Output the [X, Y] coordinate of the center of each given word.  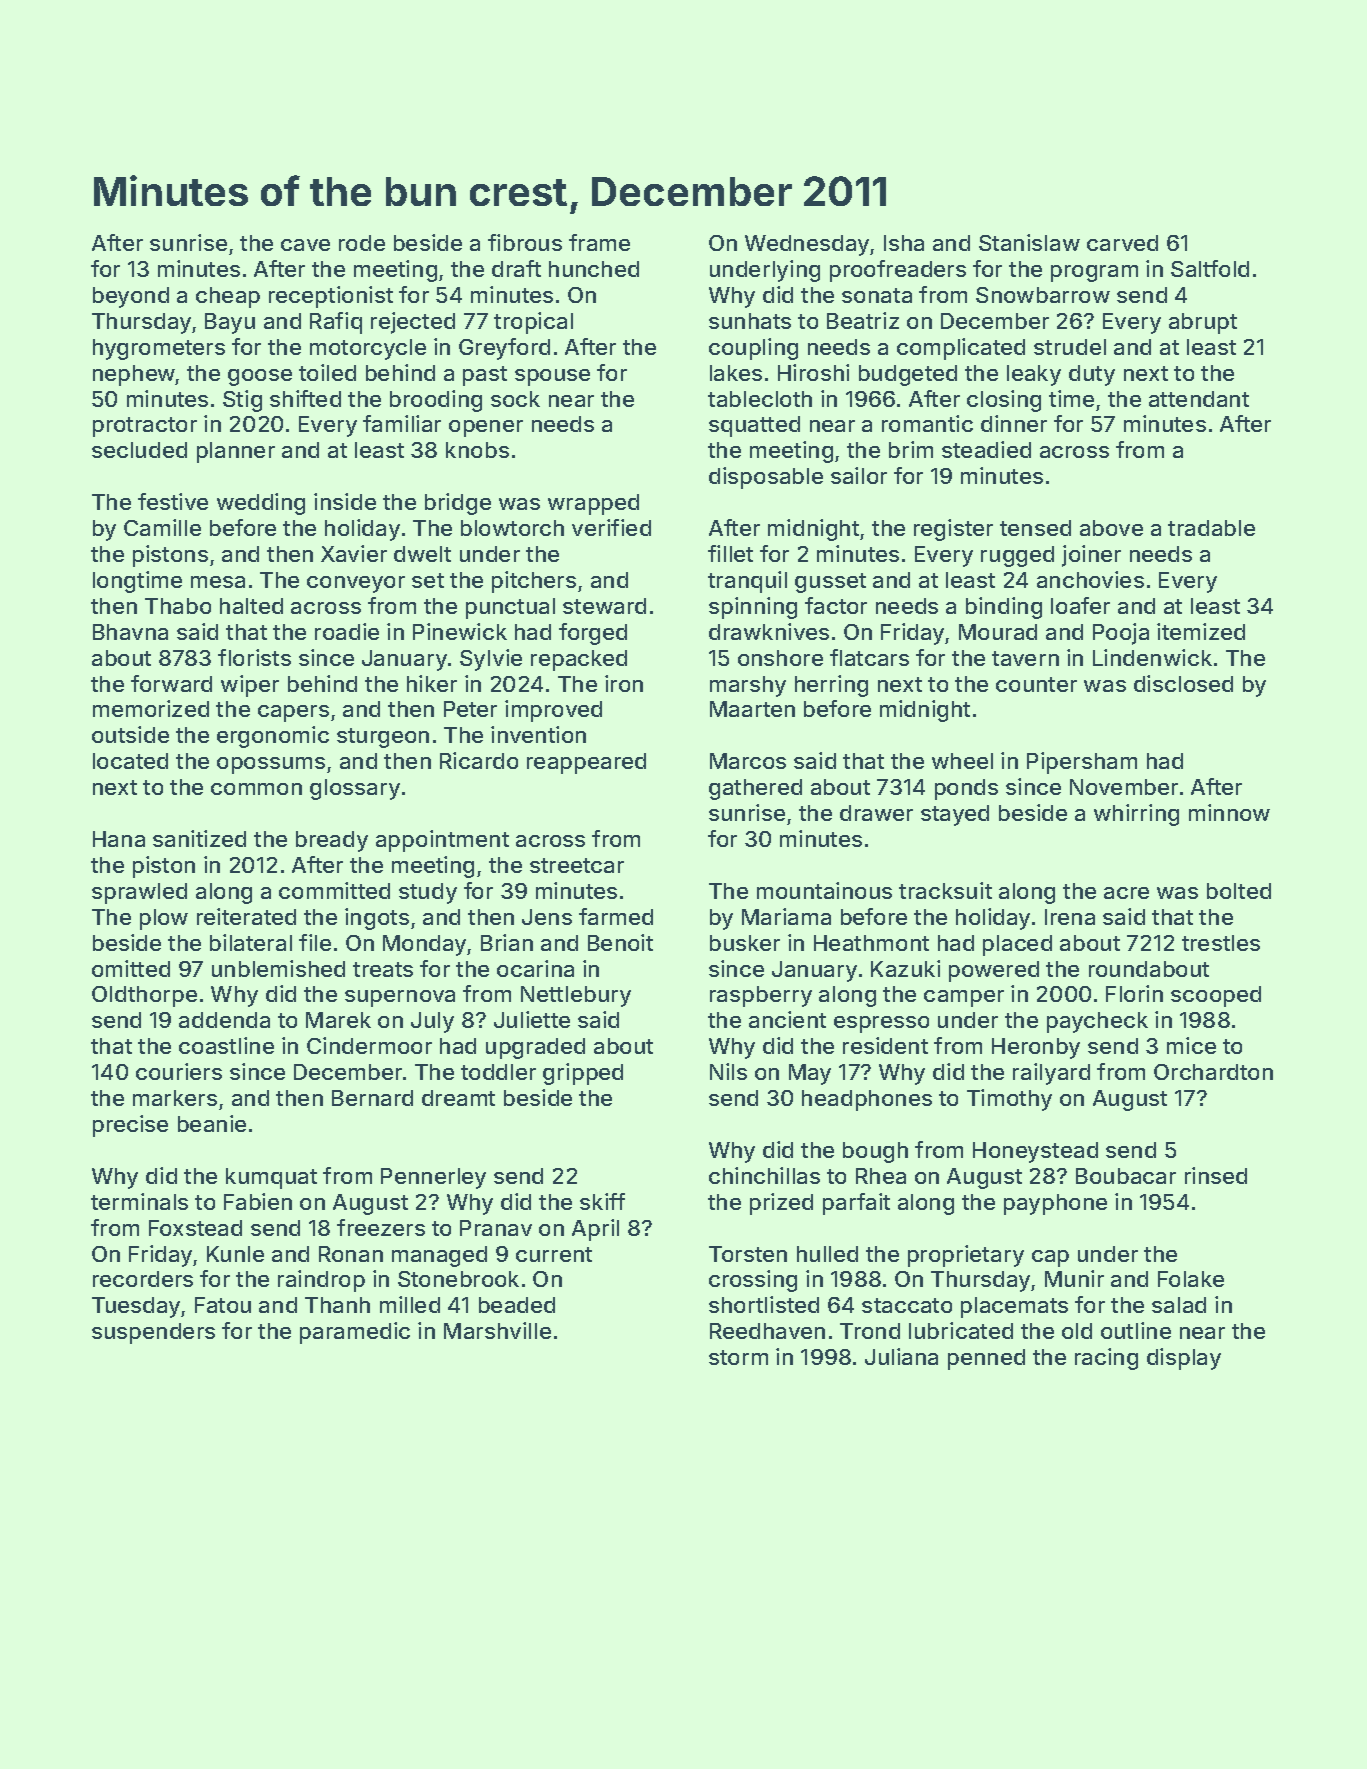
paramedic [355, 1333]
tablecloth [760, 399]
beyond [131, 297]
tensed [1035, 528]
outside [130, 734]
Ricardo [479, 760]
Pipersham [1082, 763]
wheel [962, 761]
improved [553, 711]
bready [332, 841]
